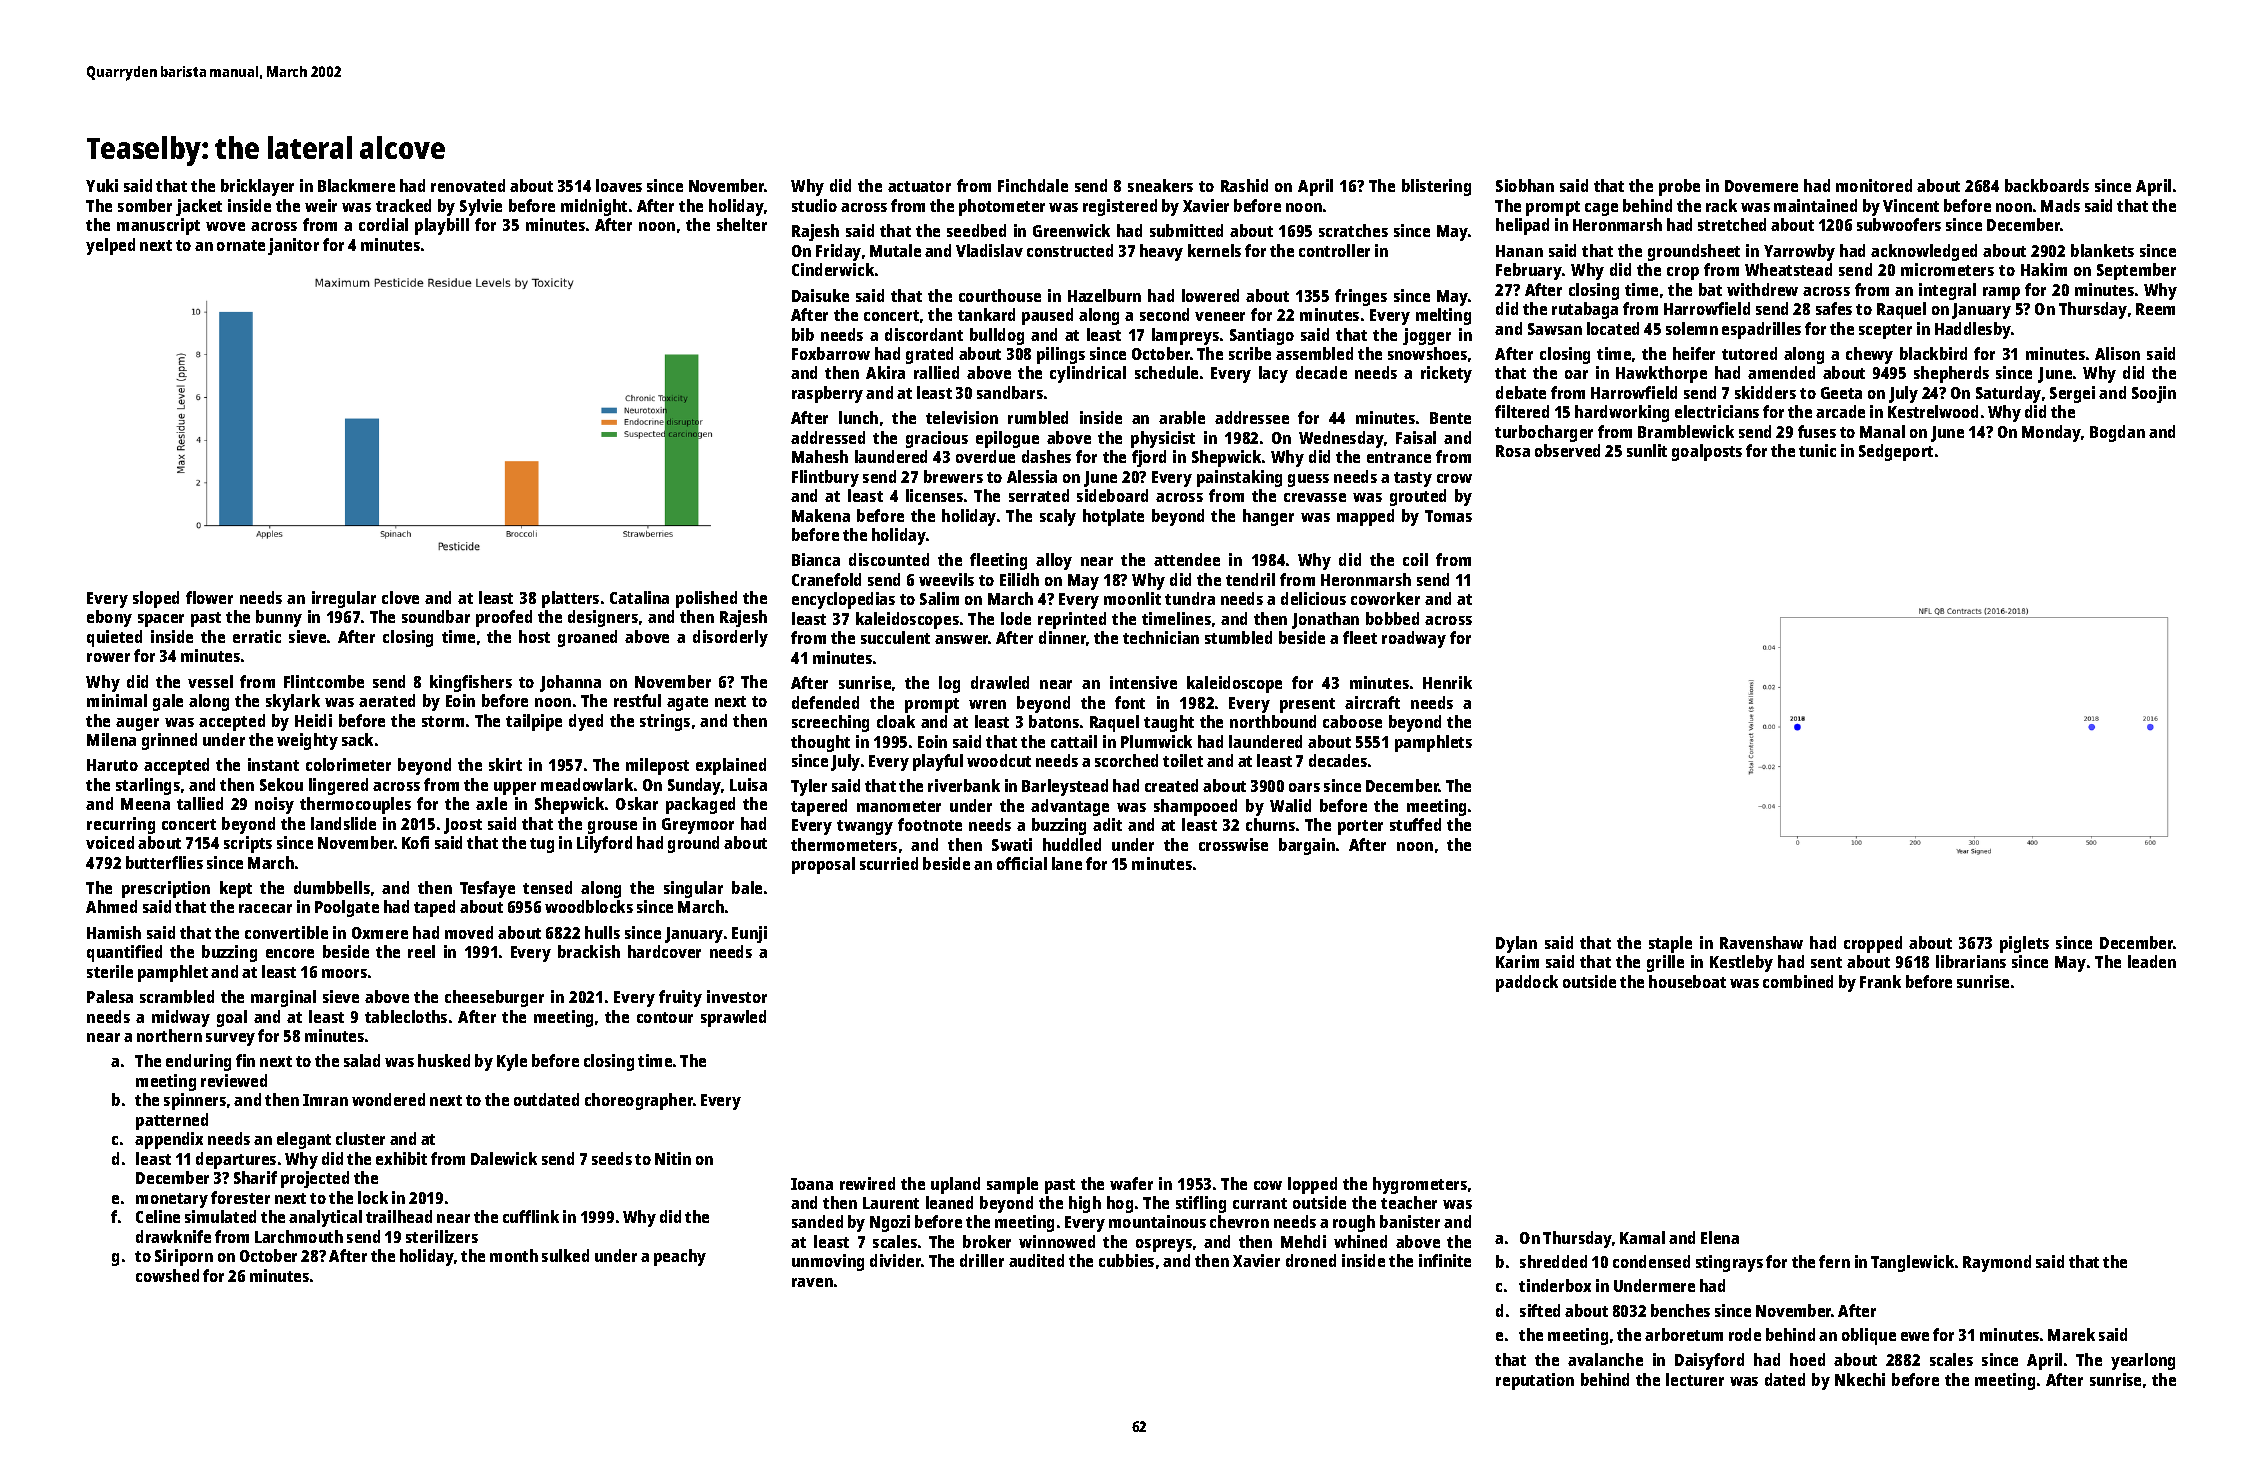 This screenshot has height=1465, width=2264. What do you see at coordinates (481, 207) in the screenshot?
I see `Sylvie` at bounding box center [481, 207].
